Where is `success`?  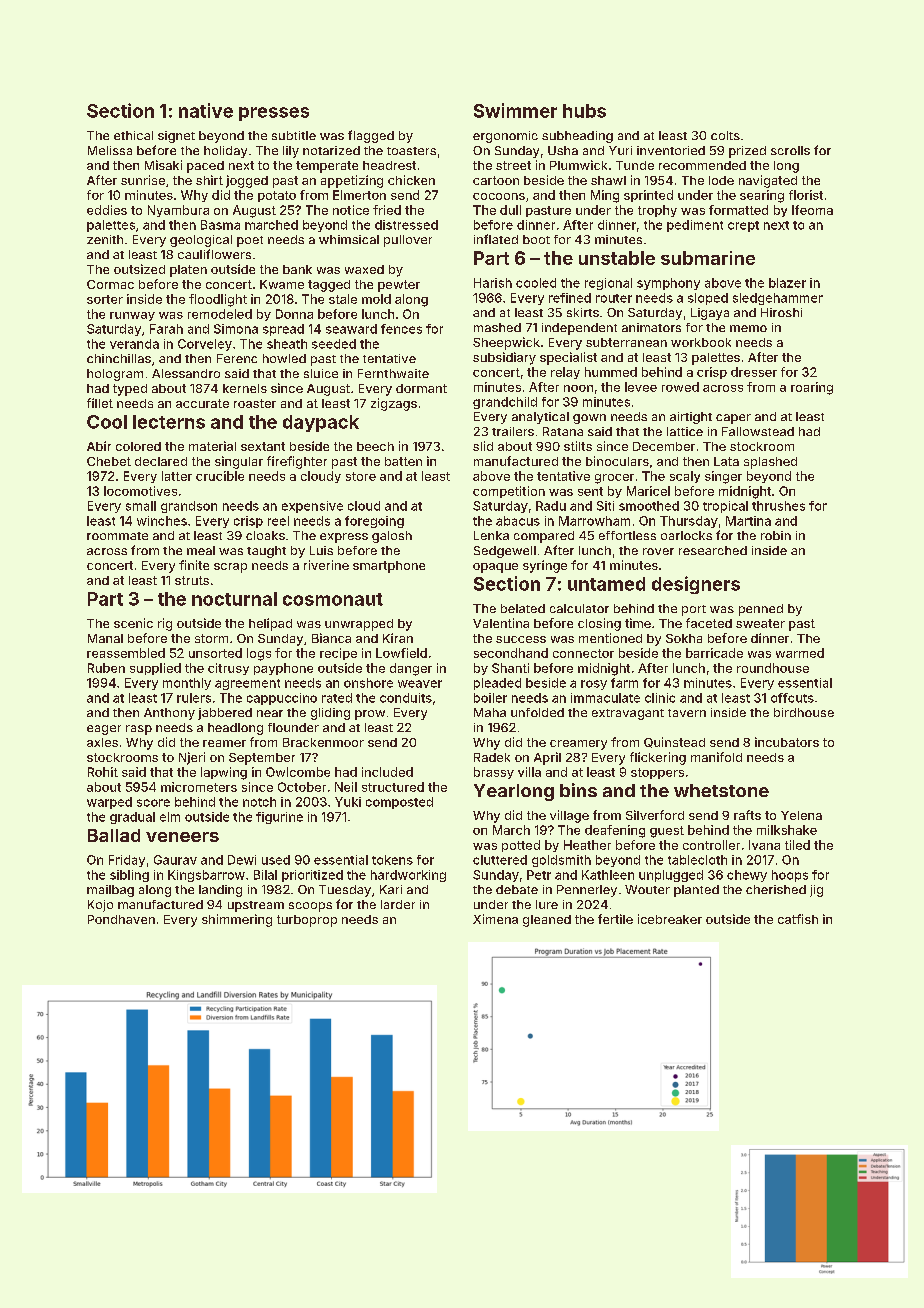 success is located at coordinates (521, 639).
